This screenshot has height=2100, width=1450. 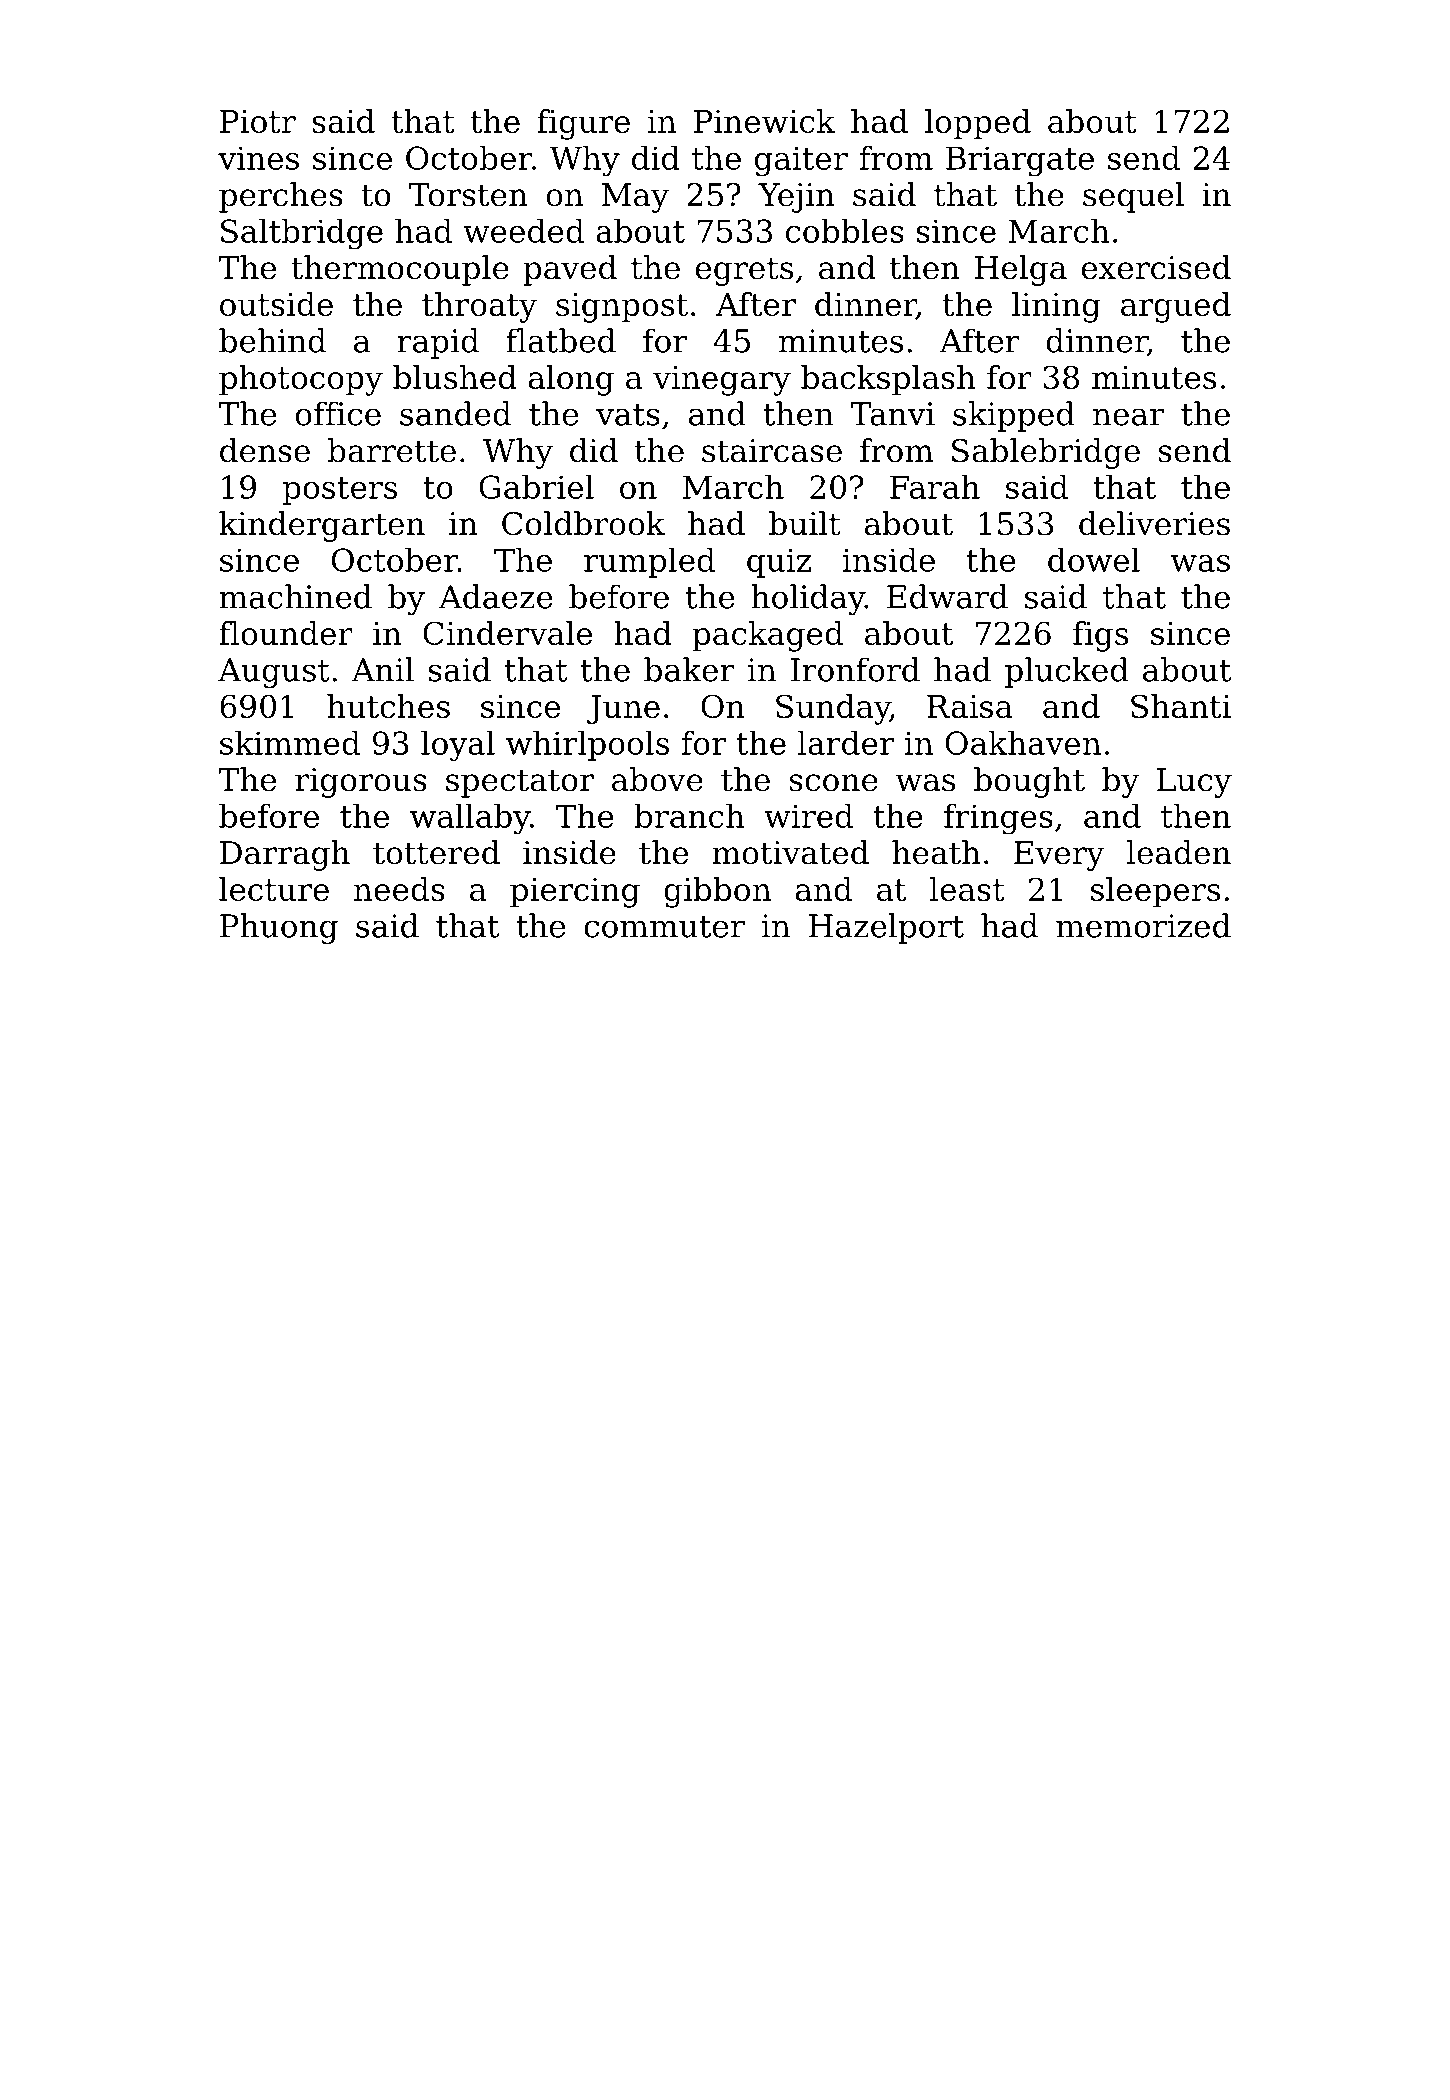 I want to click on Briargate, so click(x=1020, y=161).
